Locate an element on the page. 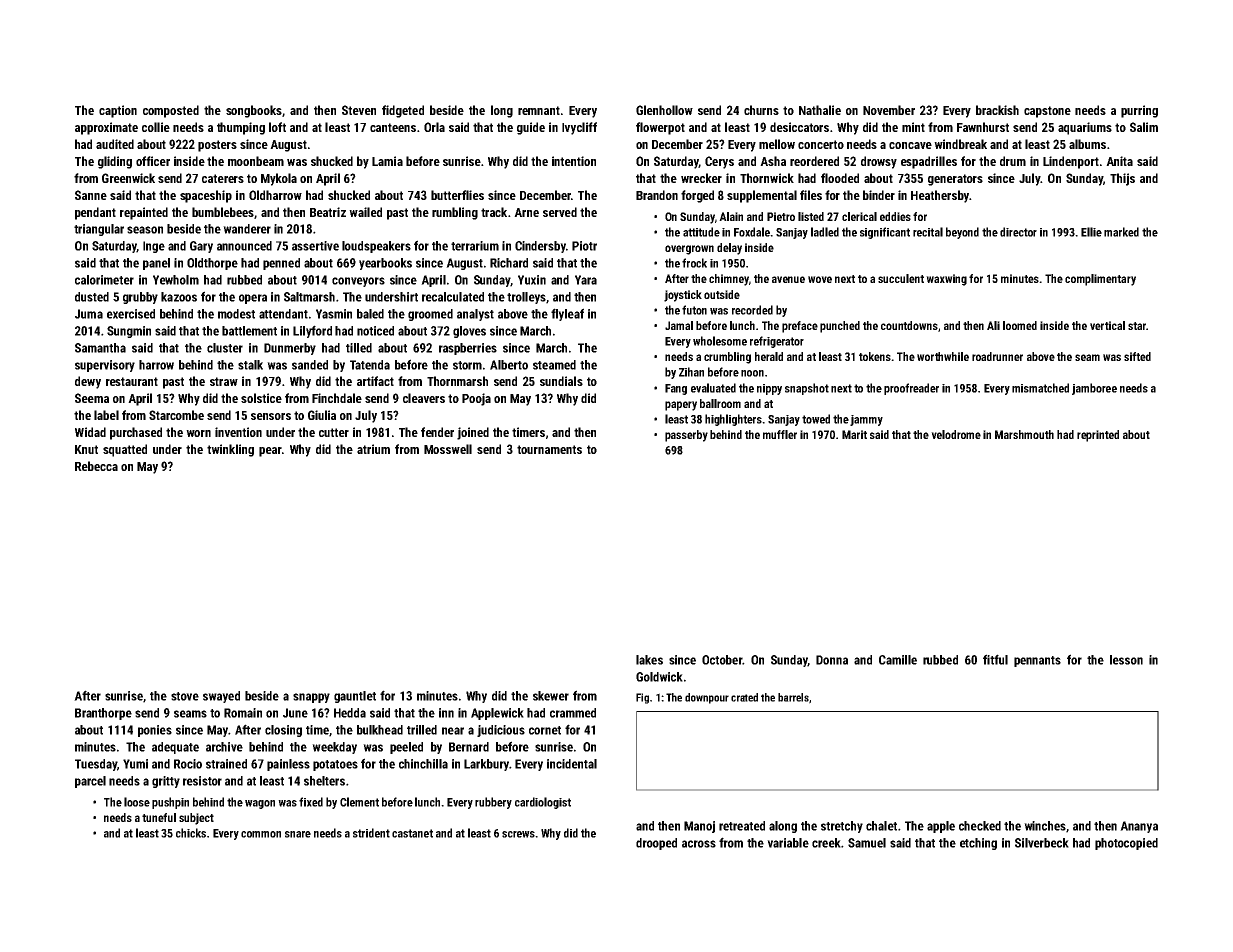  drooped is located at coordinates (656, 844).
